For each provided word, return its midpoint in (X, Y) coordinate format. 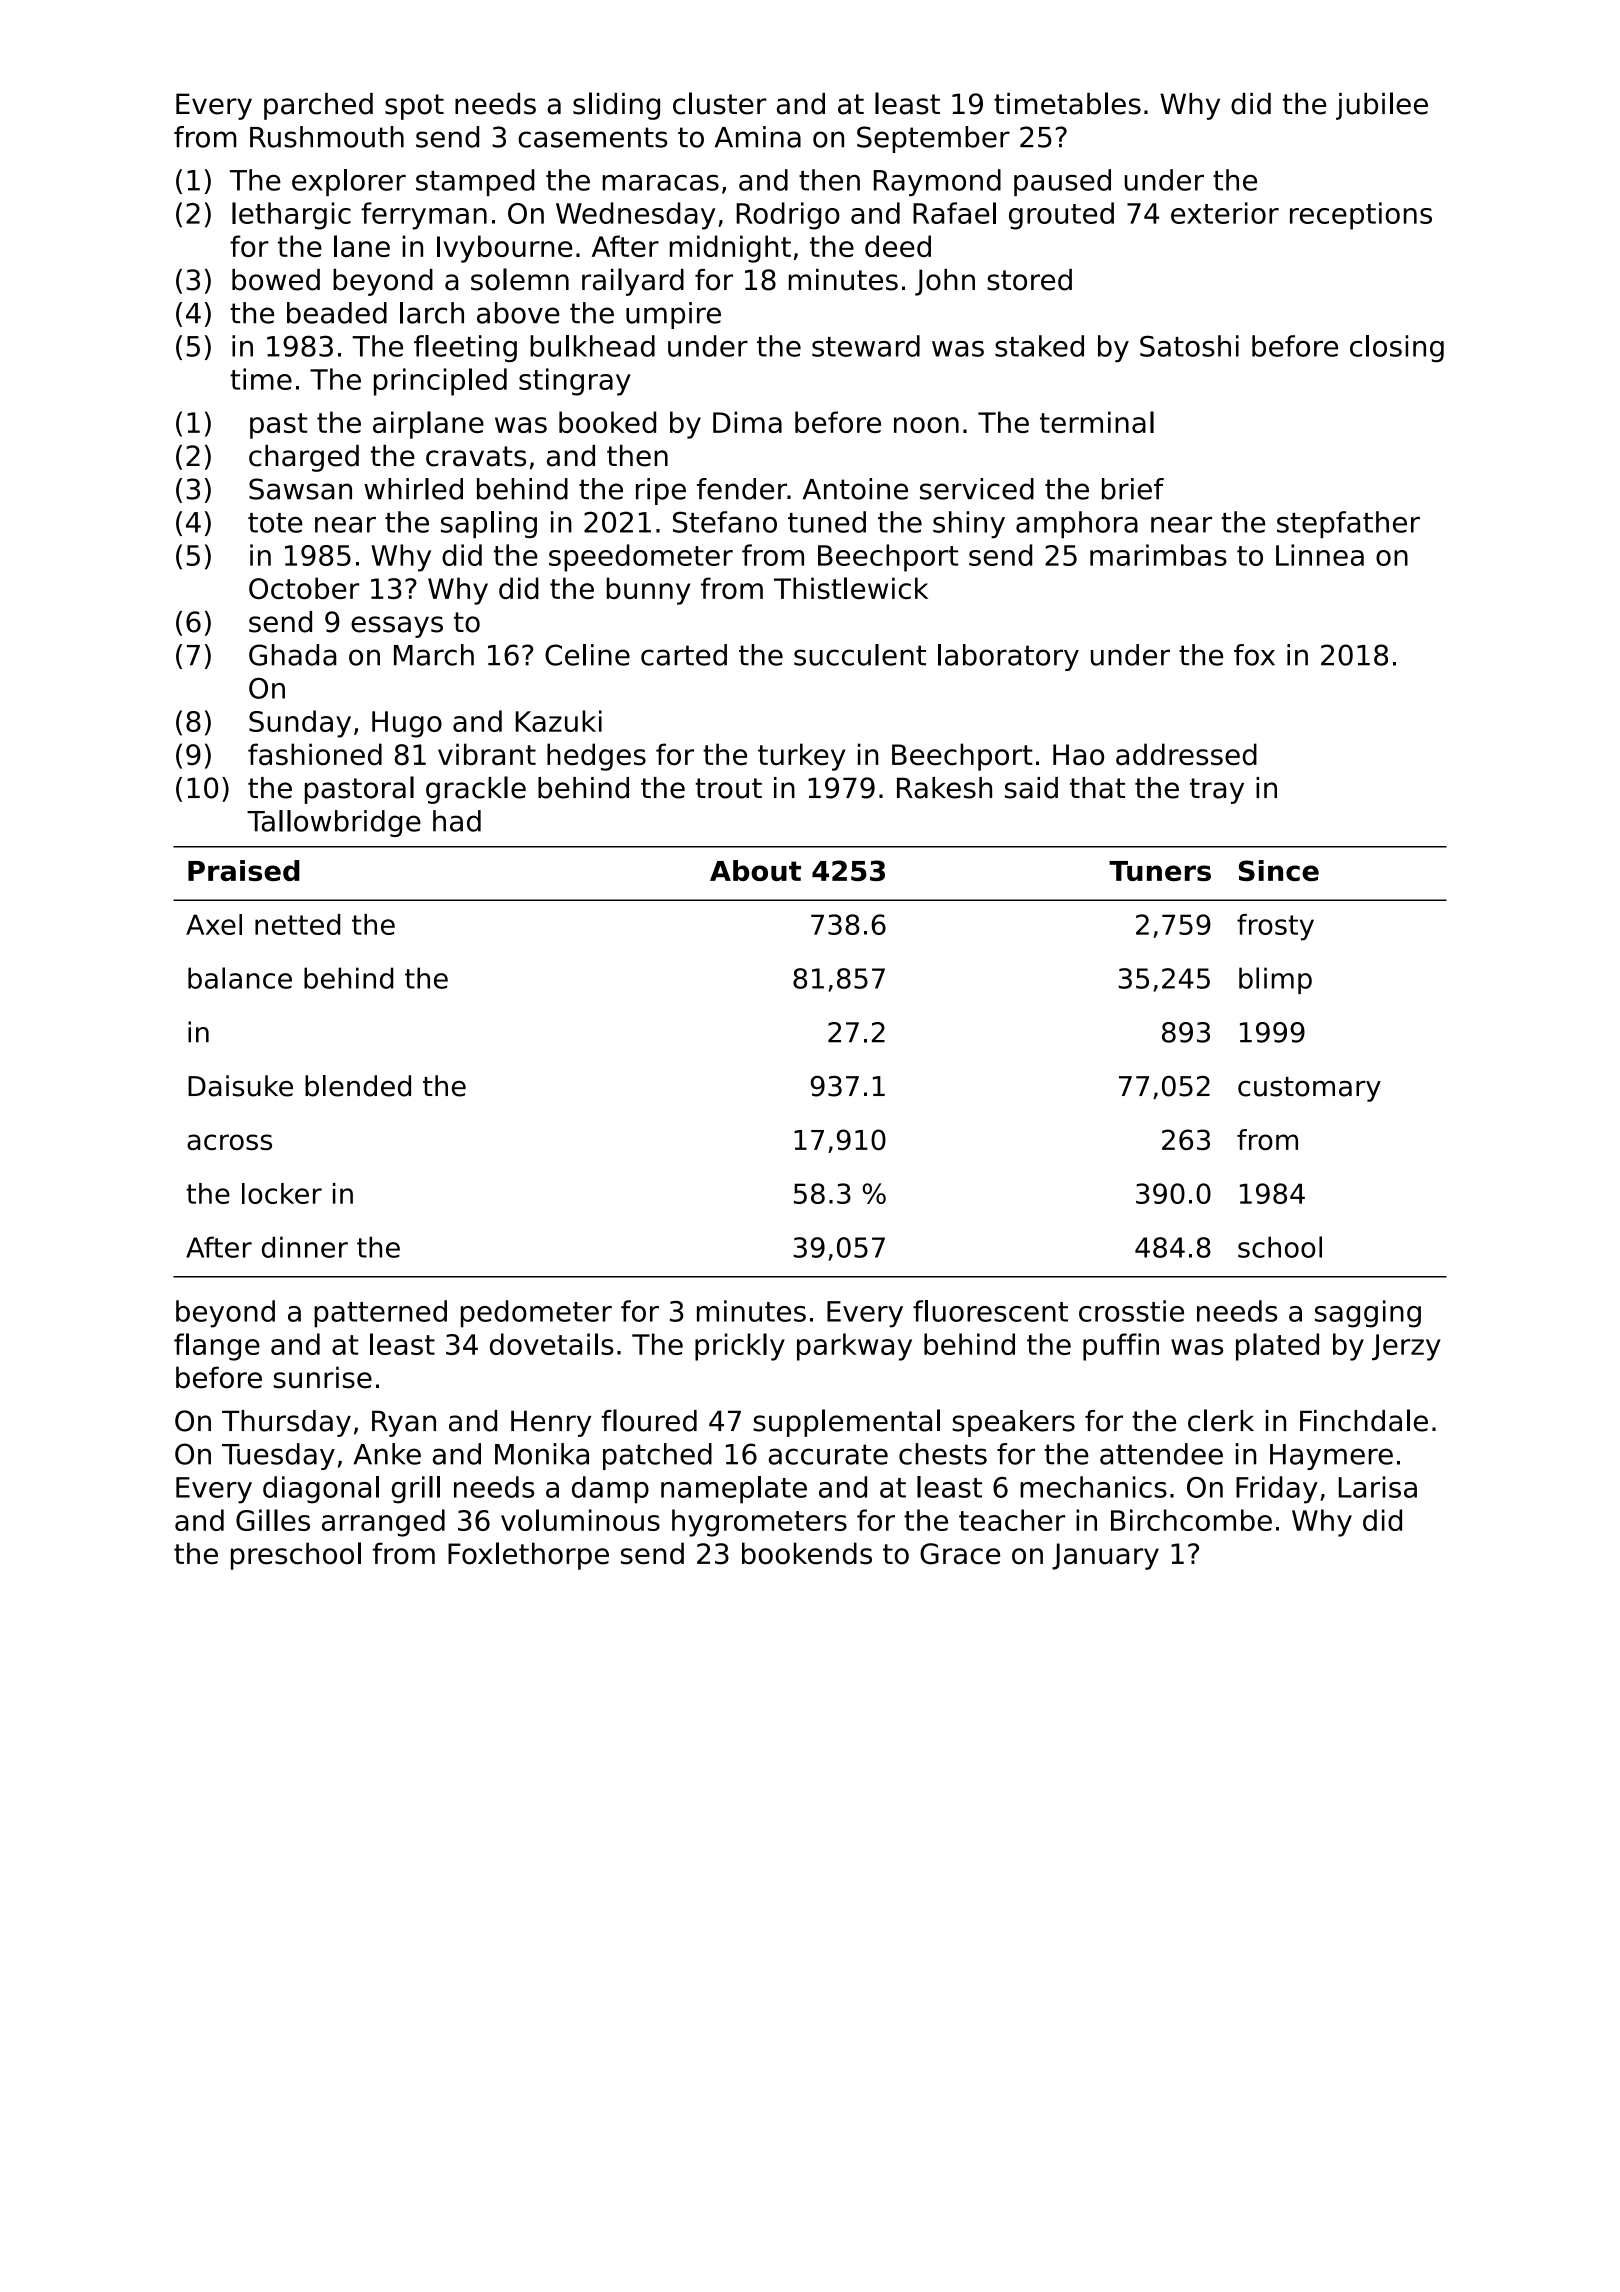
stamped (475, 182)
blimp (1275, 980)
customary (1309, 1089)
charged (304, 458)
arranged (383, 1523)
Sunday (300, 724)
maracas (660, 183)
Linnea (1320, 555)
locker (282, 1193)
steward (866, 346)
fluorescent (990, 1311)
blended (358, 1086)
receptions (1361, 216)
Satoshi (1189, 346)
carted (684, 655)
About (755, 870)
